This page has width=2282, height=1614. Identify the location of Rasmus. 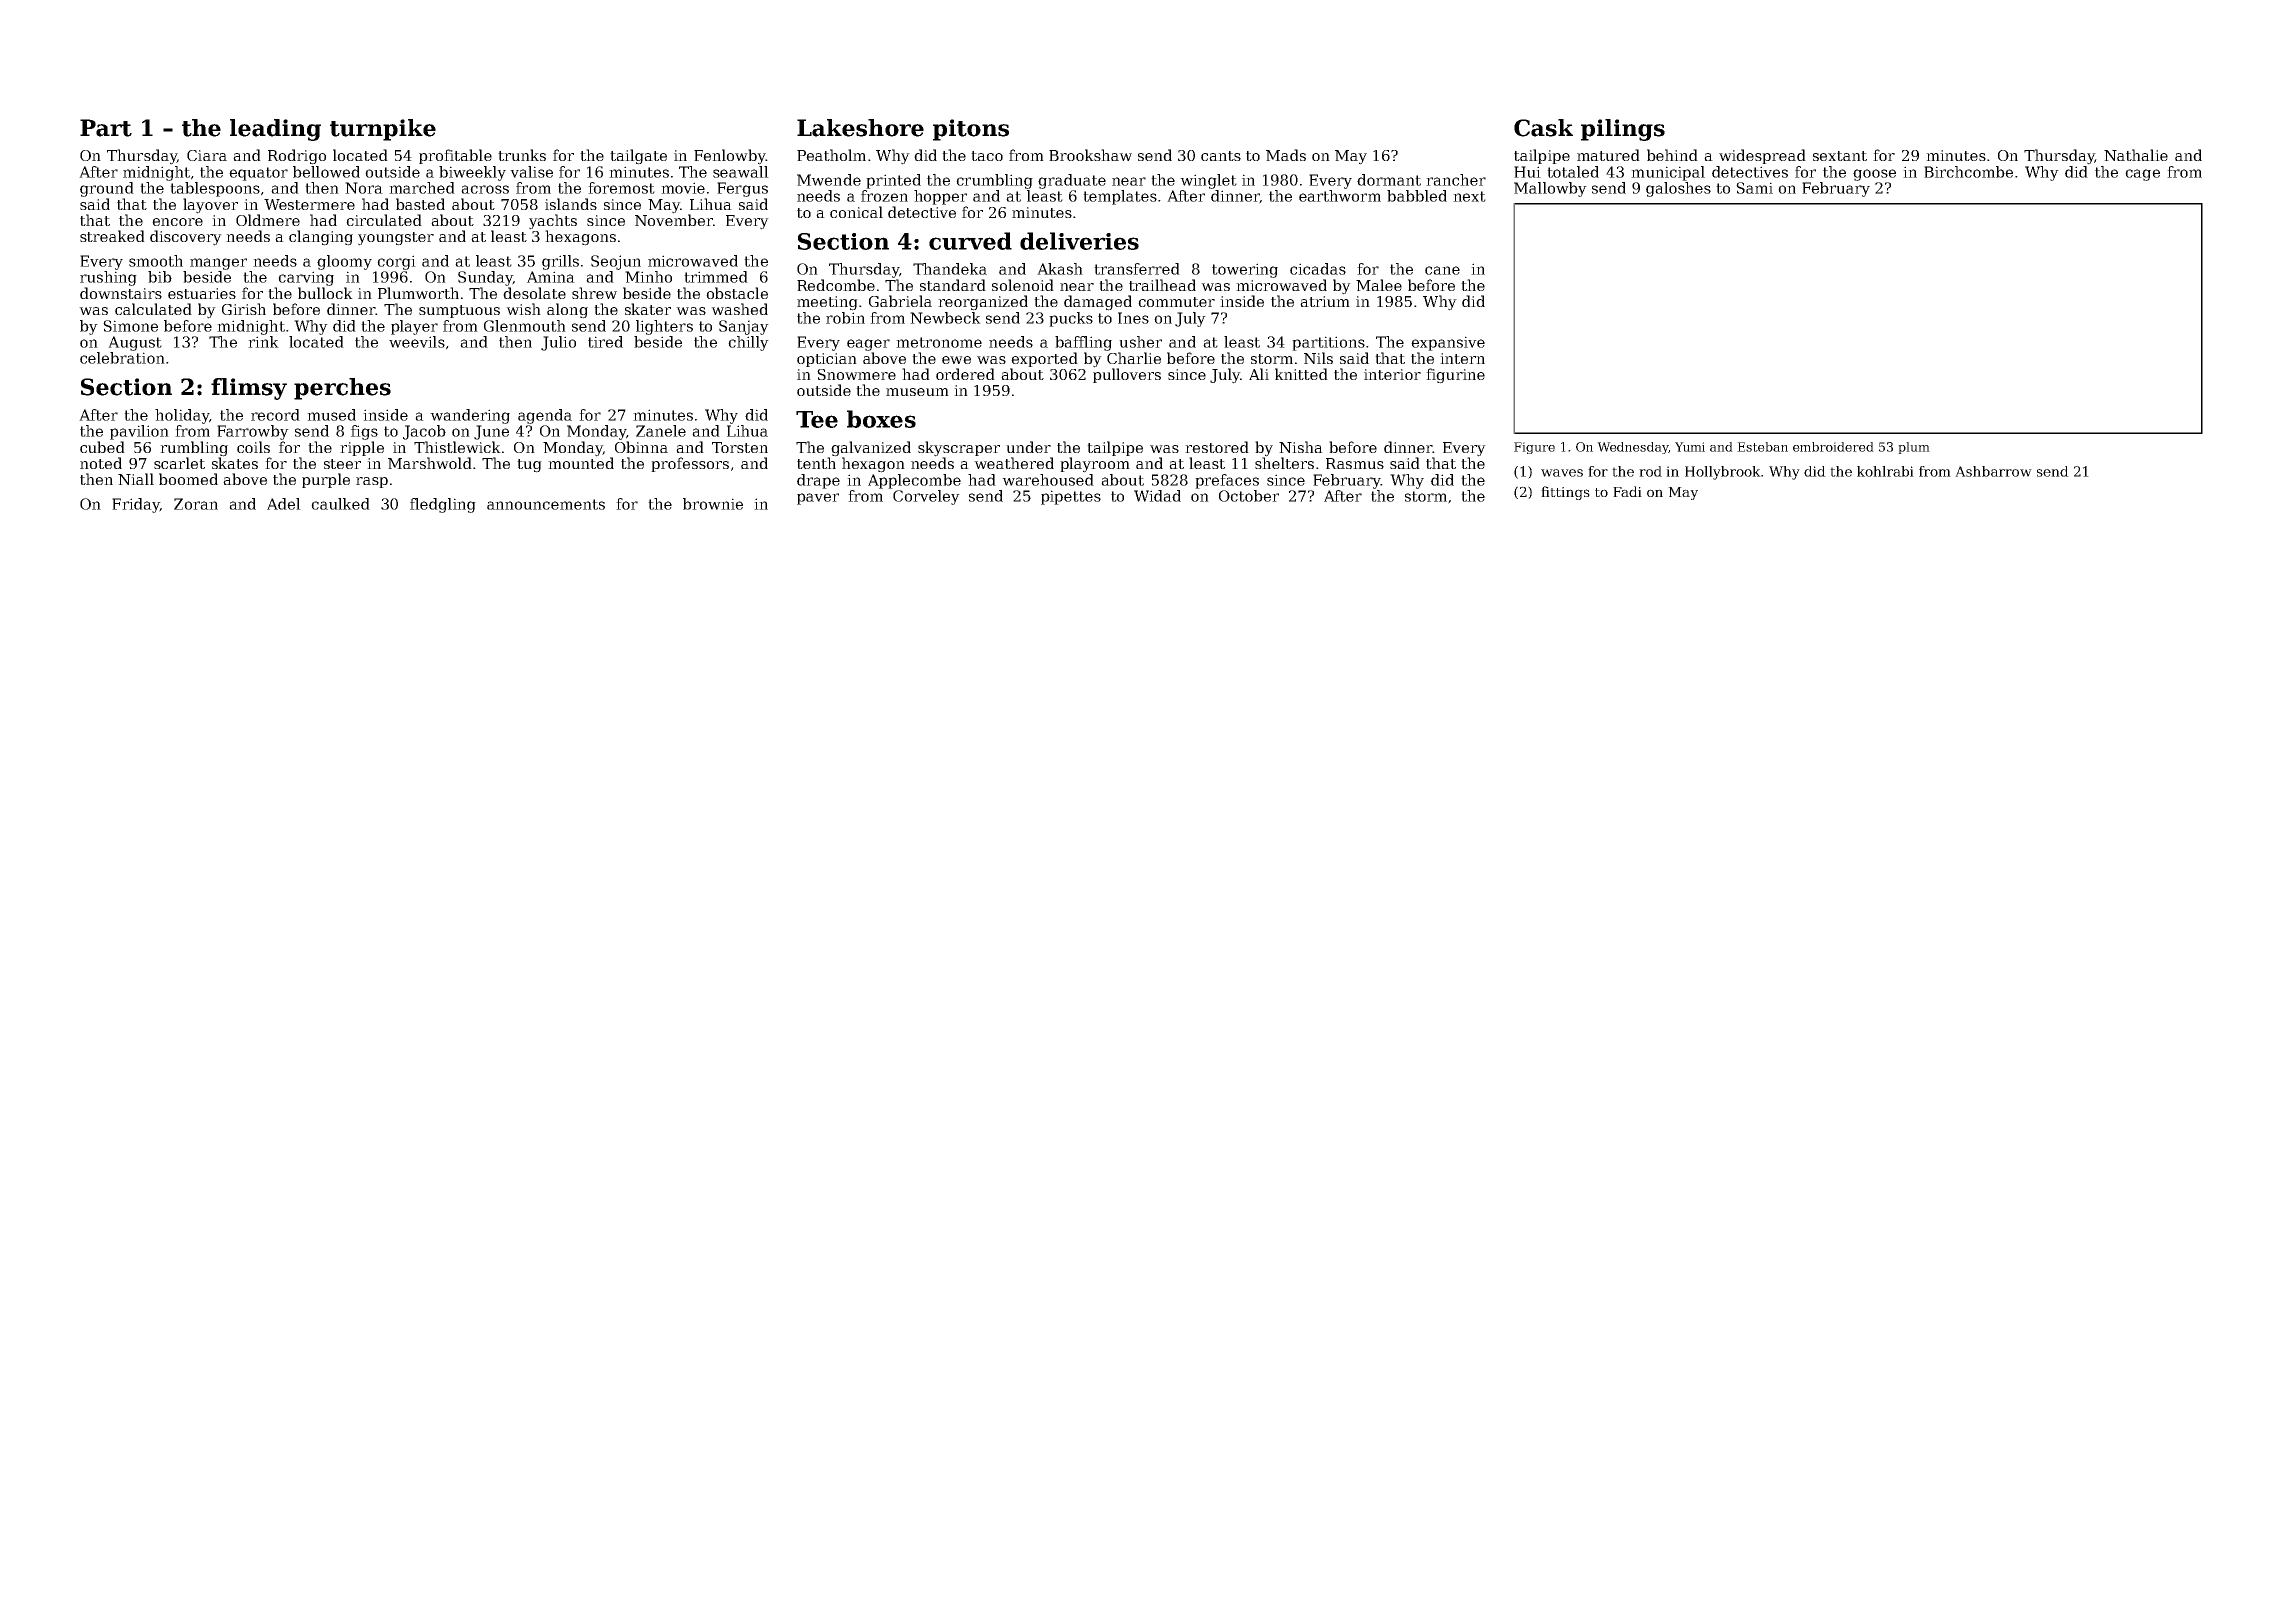
(1355, 463).
